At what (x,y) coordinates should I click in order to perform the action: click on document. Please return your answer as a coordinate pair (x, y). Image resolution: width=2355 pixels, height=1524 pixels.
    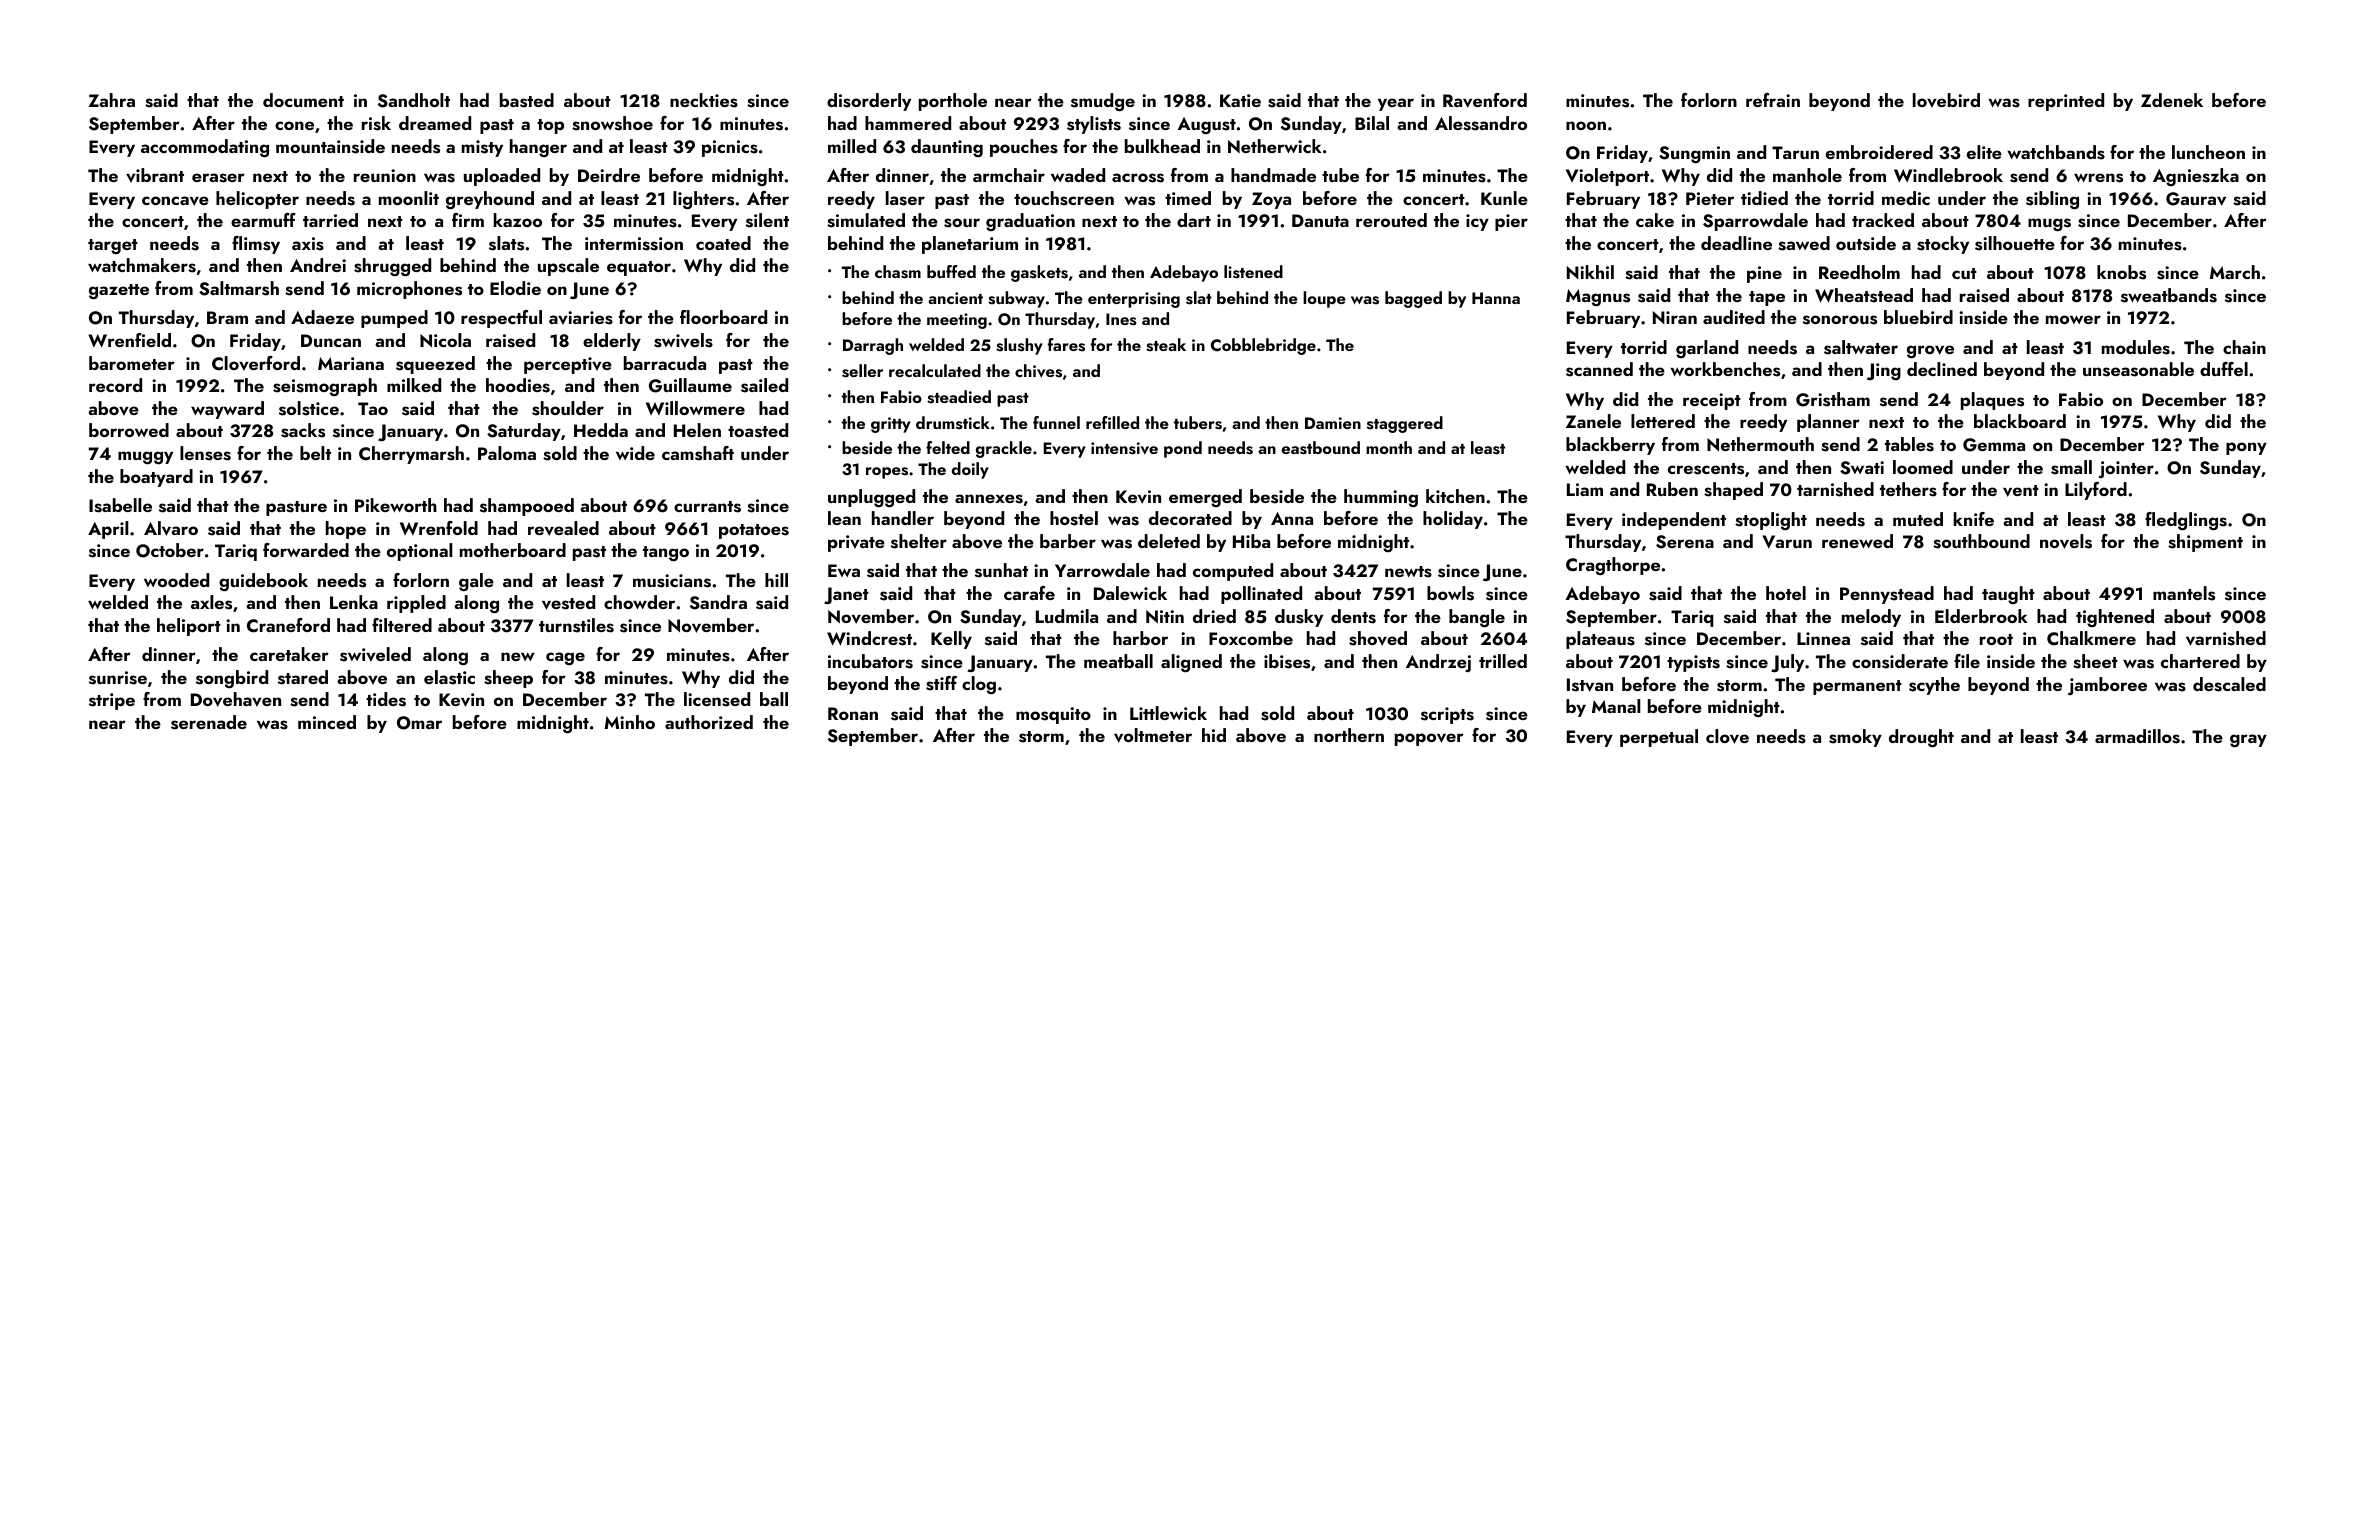
    Looking at the image, I should click on (303, 100).
